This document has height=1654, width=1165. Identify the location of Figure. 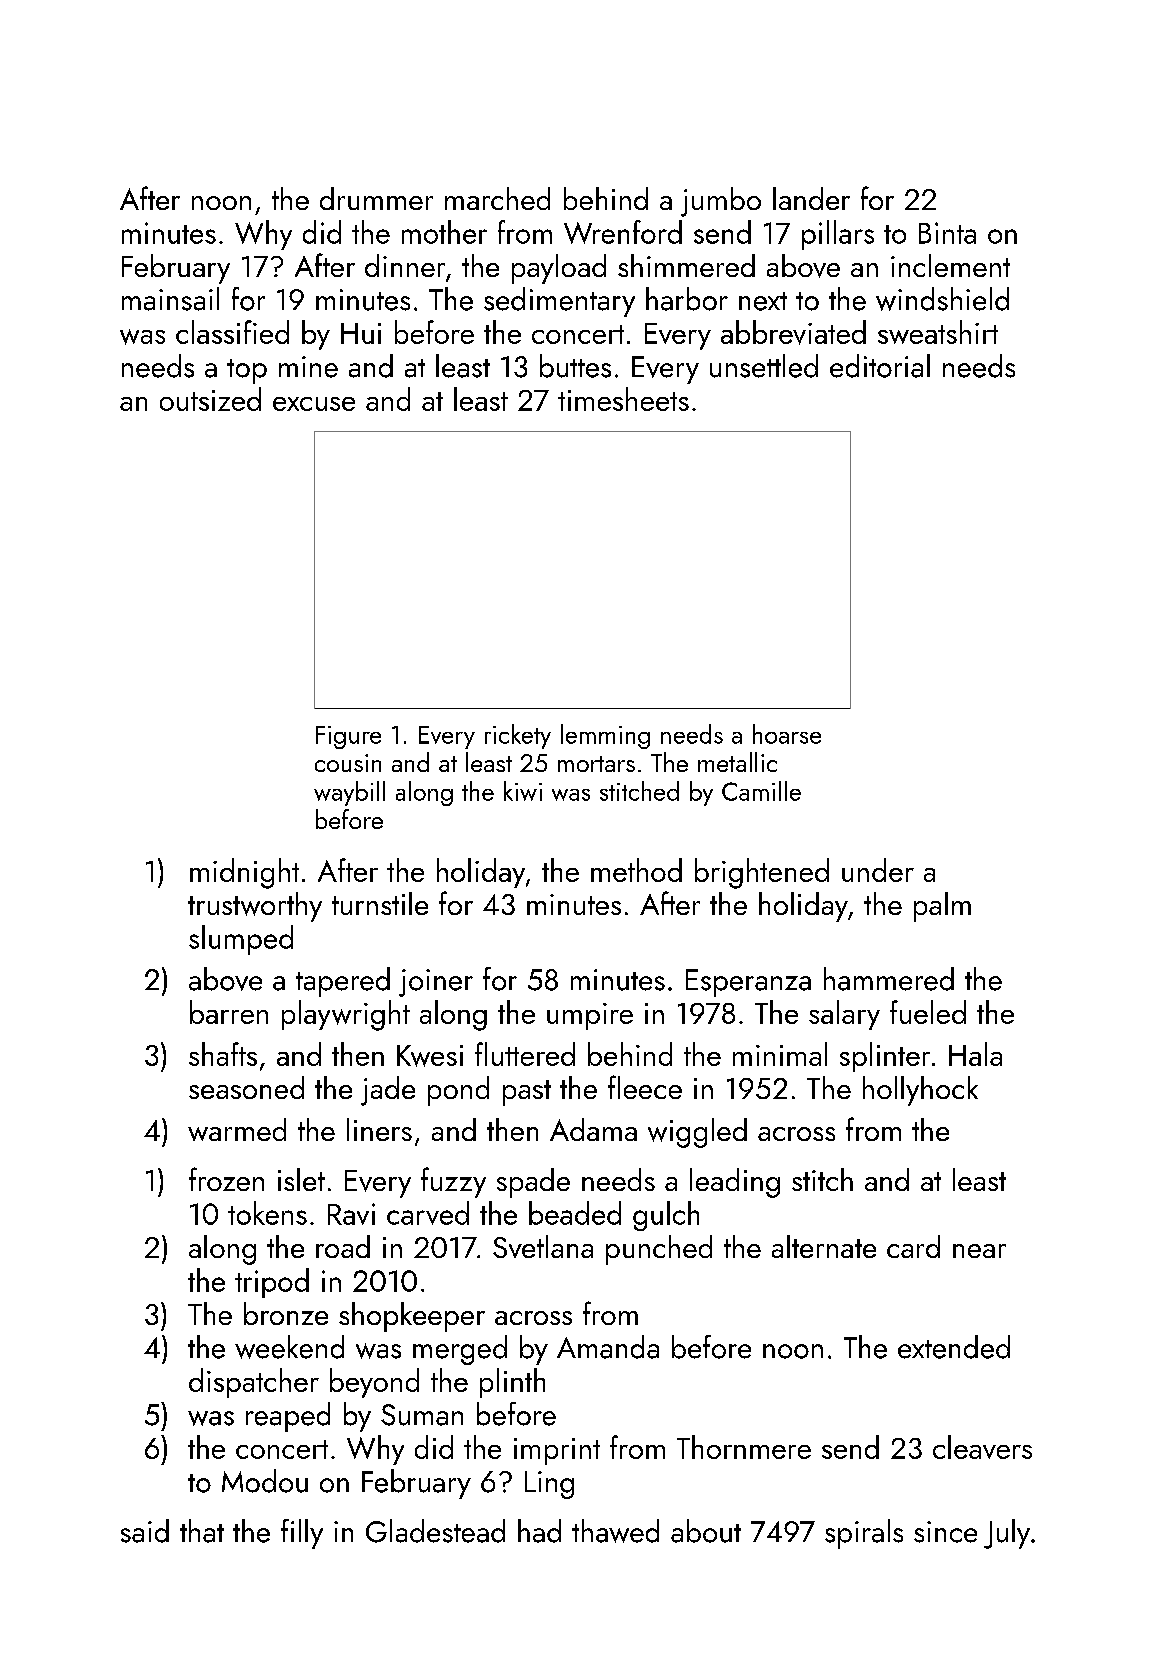
(348, 737).
